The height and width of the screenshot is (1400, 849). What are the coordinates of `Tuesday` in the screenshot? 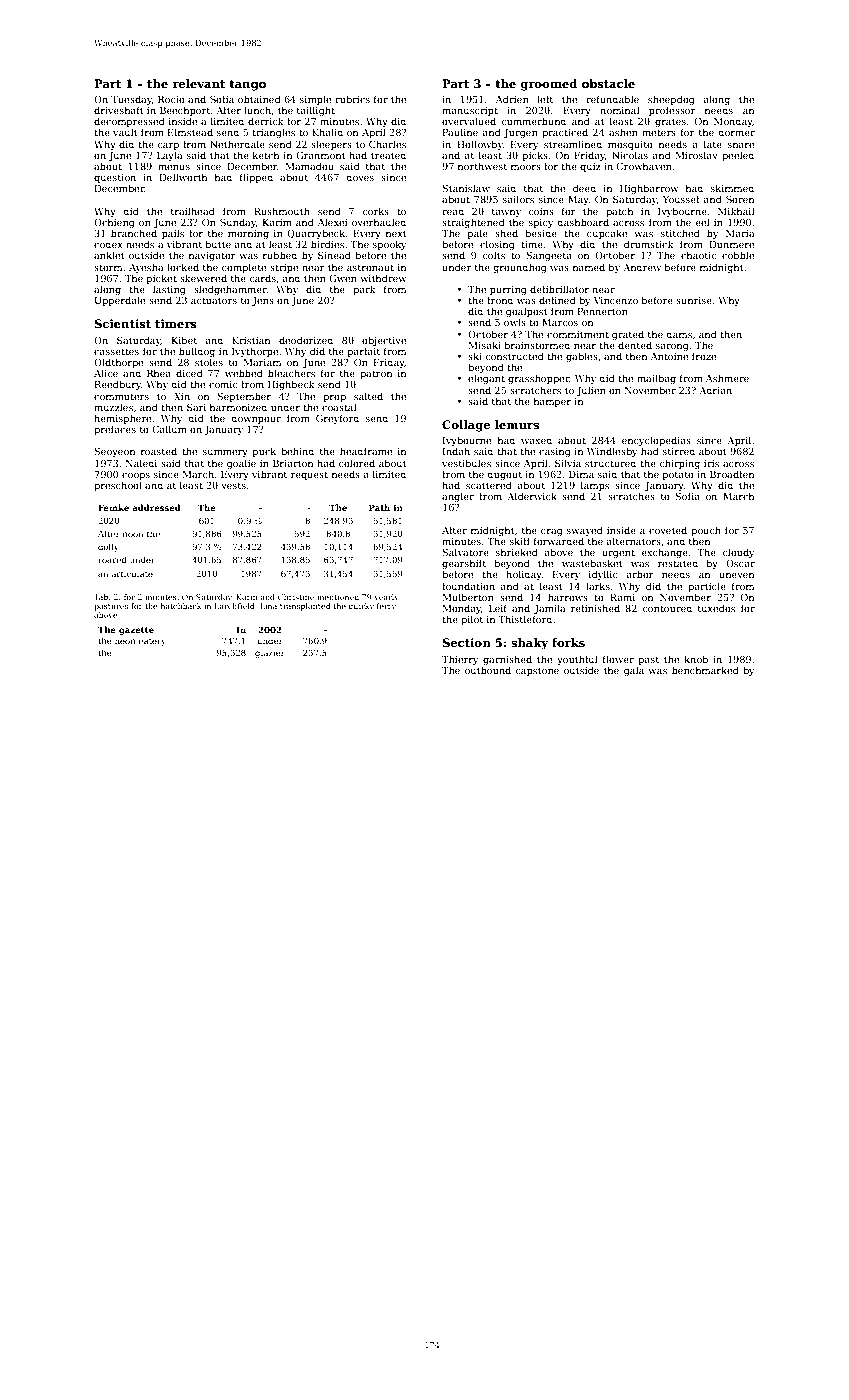 It's located at (131, 100).
